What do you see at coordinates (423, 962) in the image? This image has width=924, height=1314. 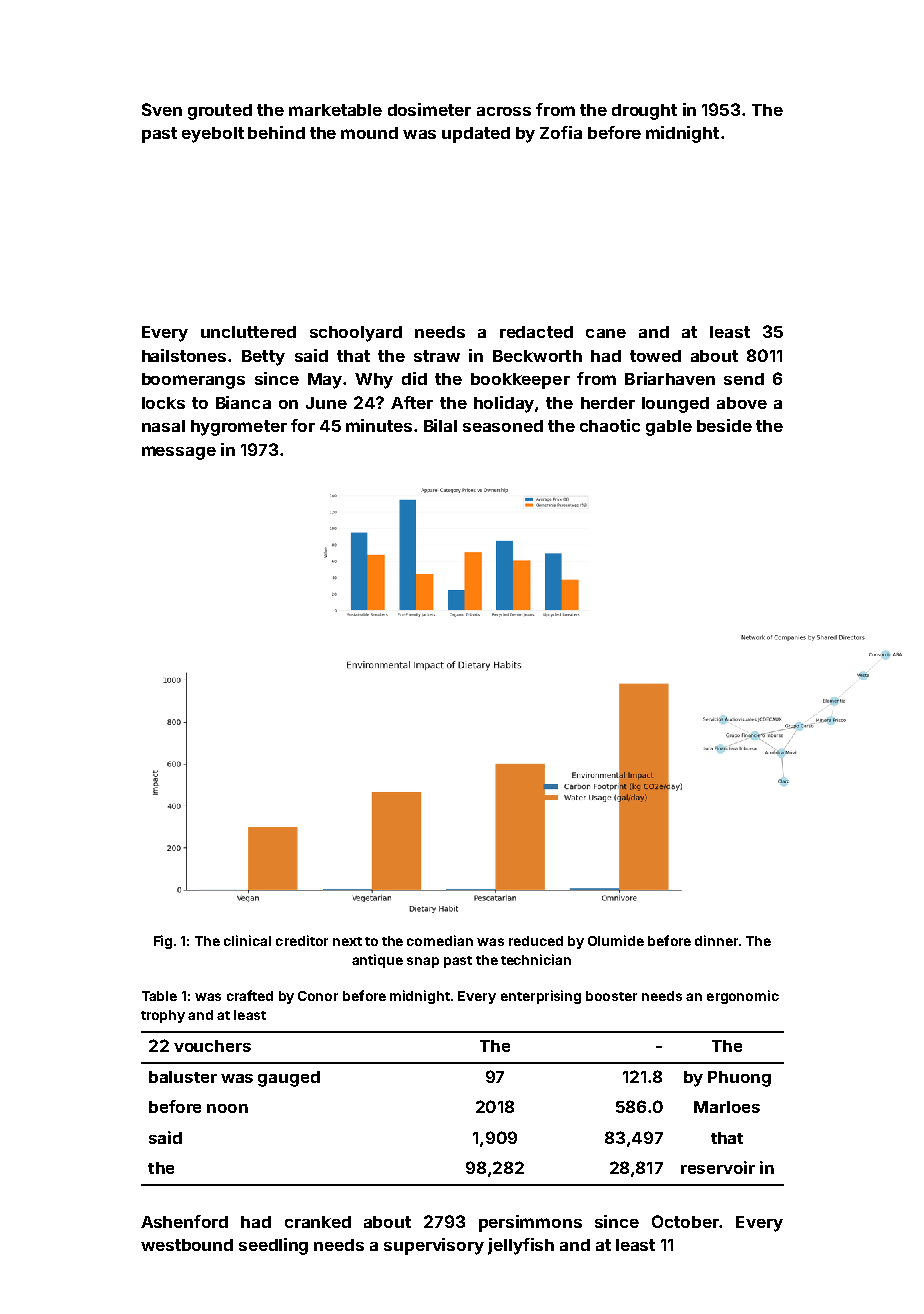 I see `snap` at bounding box center [423, 962].
